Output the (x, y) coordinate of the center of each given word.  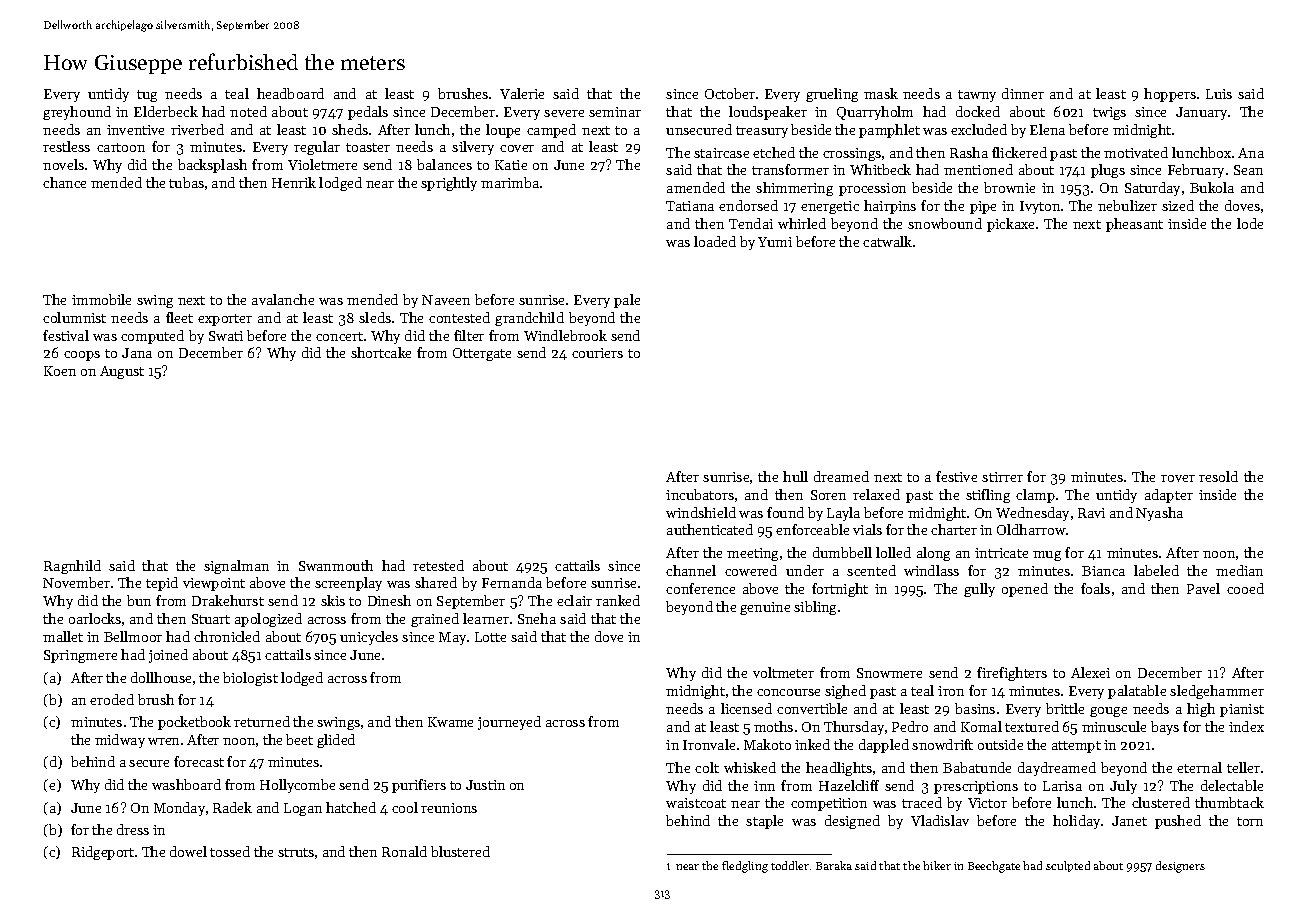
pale (627, 301)
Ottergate (482, 354)
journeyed (509, 723)
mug (1047, 556)
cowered (751, 570)
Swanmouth (336, 565)
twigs (1109, 113)
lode (1250, 223)
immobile (101, 299)
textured (1032, 726)
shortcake (381, 352)
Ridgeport (103, 853)
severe (564, 113)
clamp (1035, 496)
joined (168, 656)
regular (317, 148)
